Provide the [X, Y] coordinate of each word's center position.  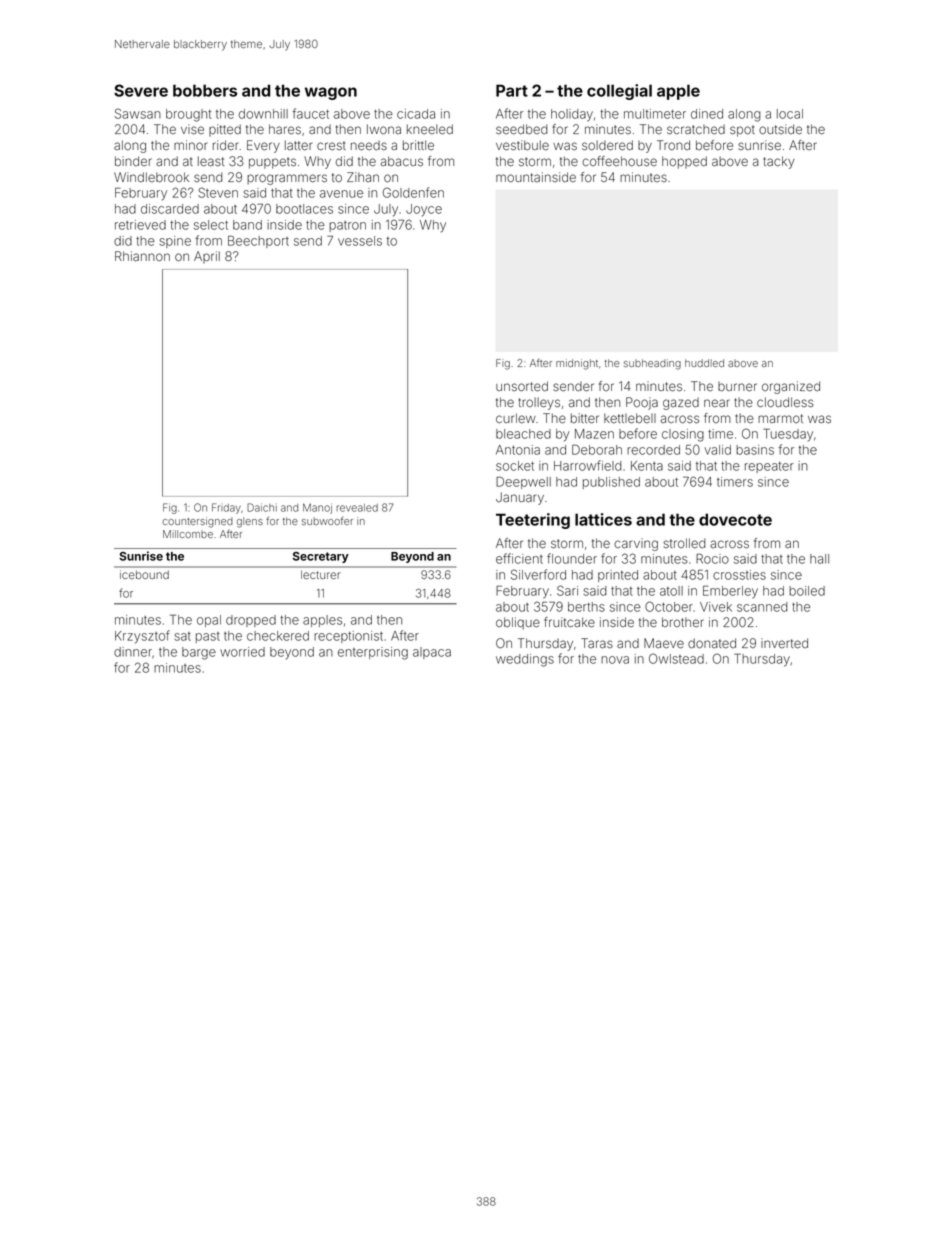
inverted [784, 643]
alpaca [432, 653]
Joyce [424, 210]
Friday [226, 508]
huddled [704, 363]
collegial [619, 92]
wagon [331, 93]
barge [199, 653]
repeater [769, 467]
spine [175, 242]
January [520, 498]
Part [512, 90]
